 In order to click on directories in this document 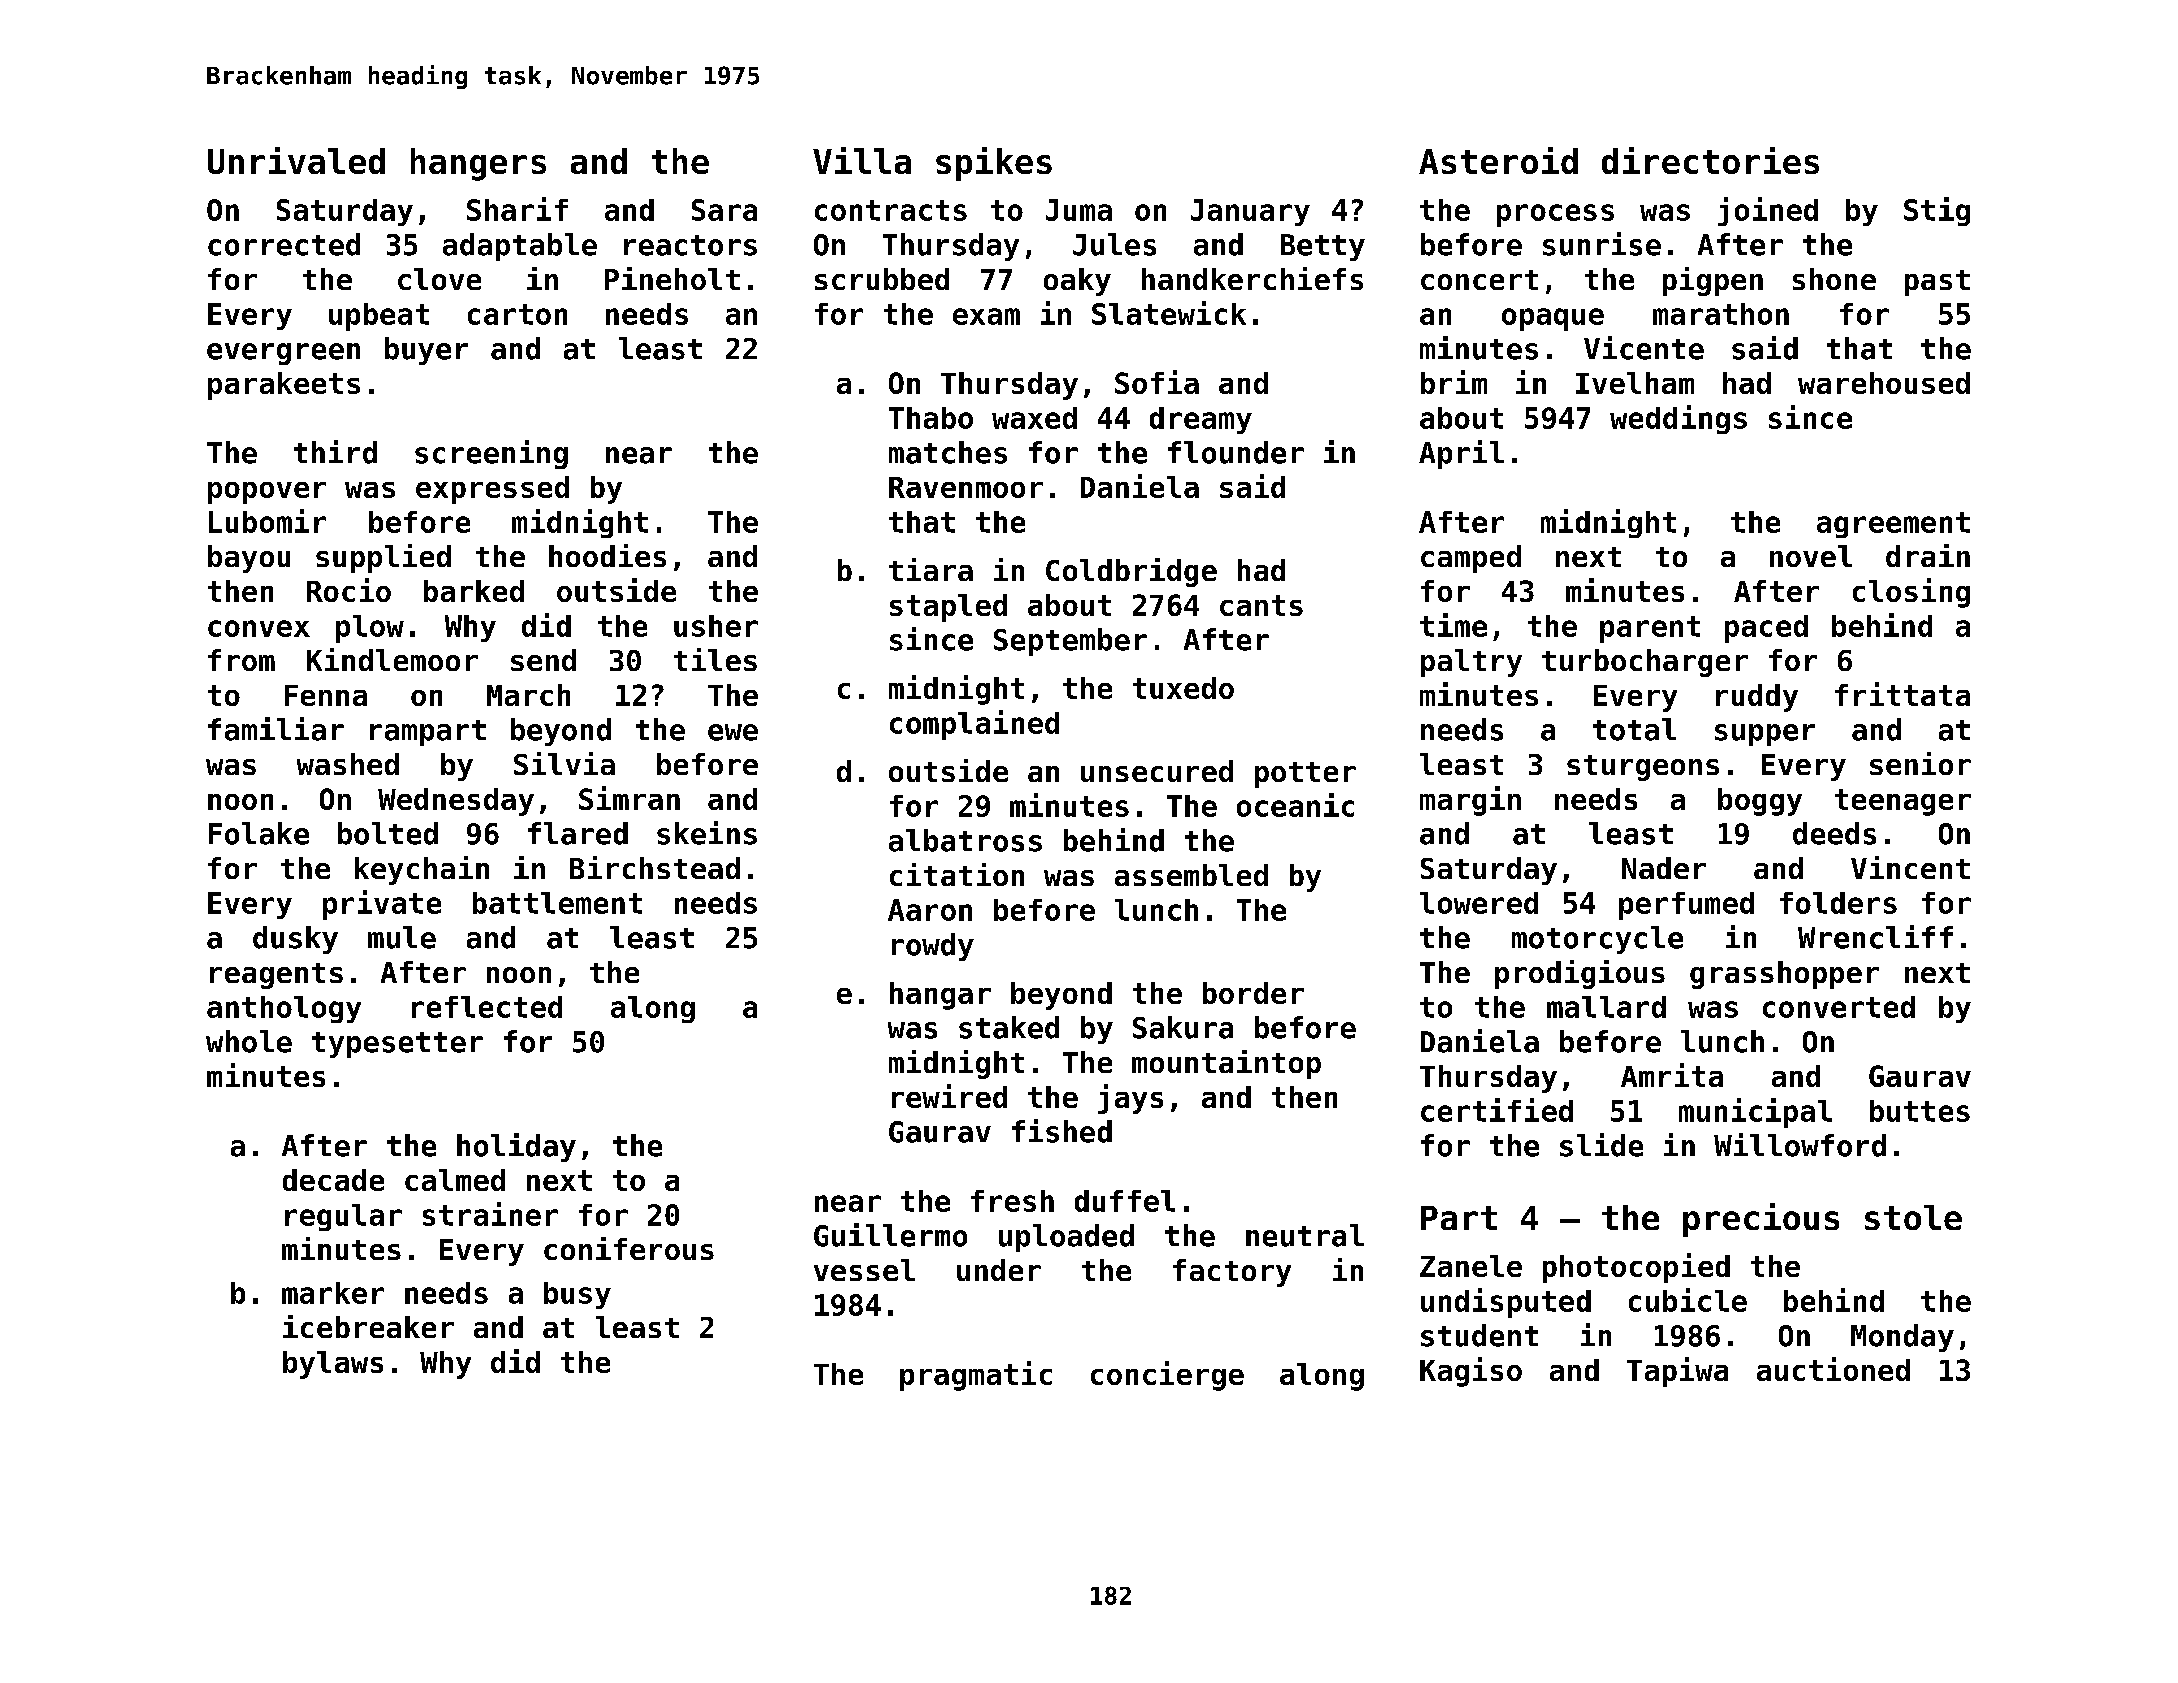, I will do `click(1710, 160)`.
